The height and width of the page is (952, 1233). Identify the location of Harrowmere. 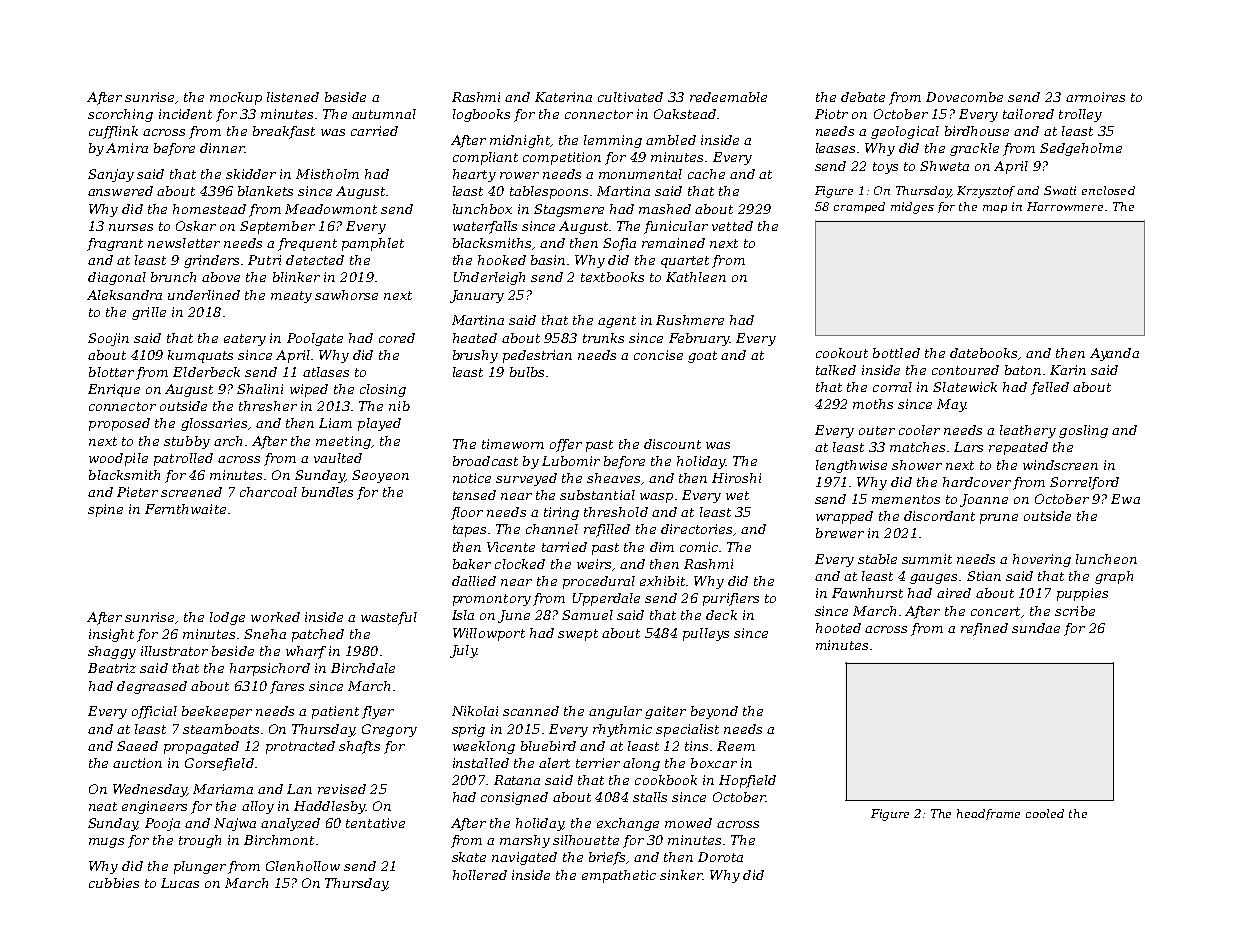
(1065, 206).
